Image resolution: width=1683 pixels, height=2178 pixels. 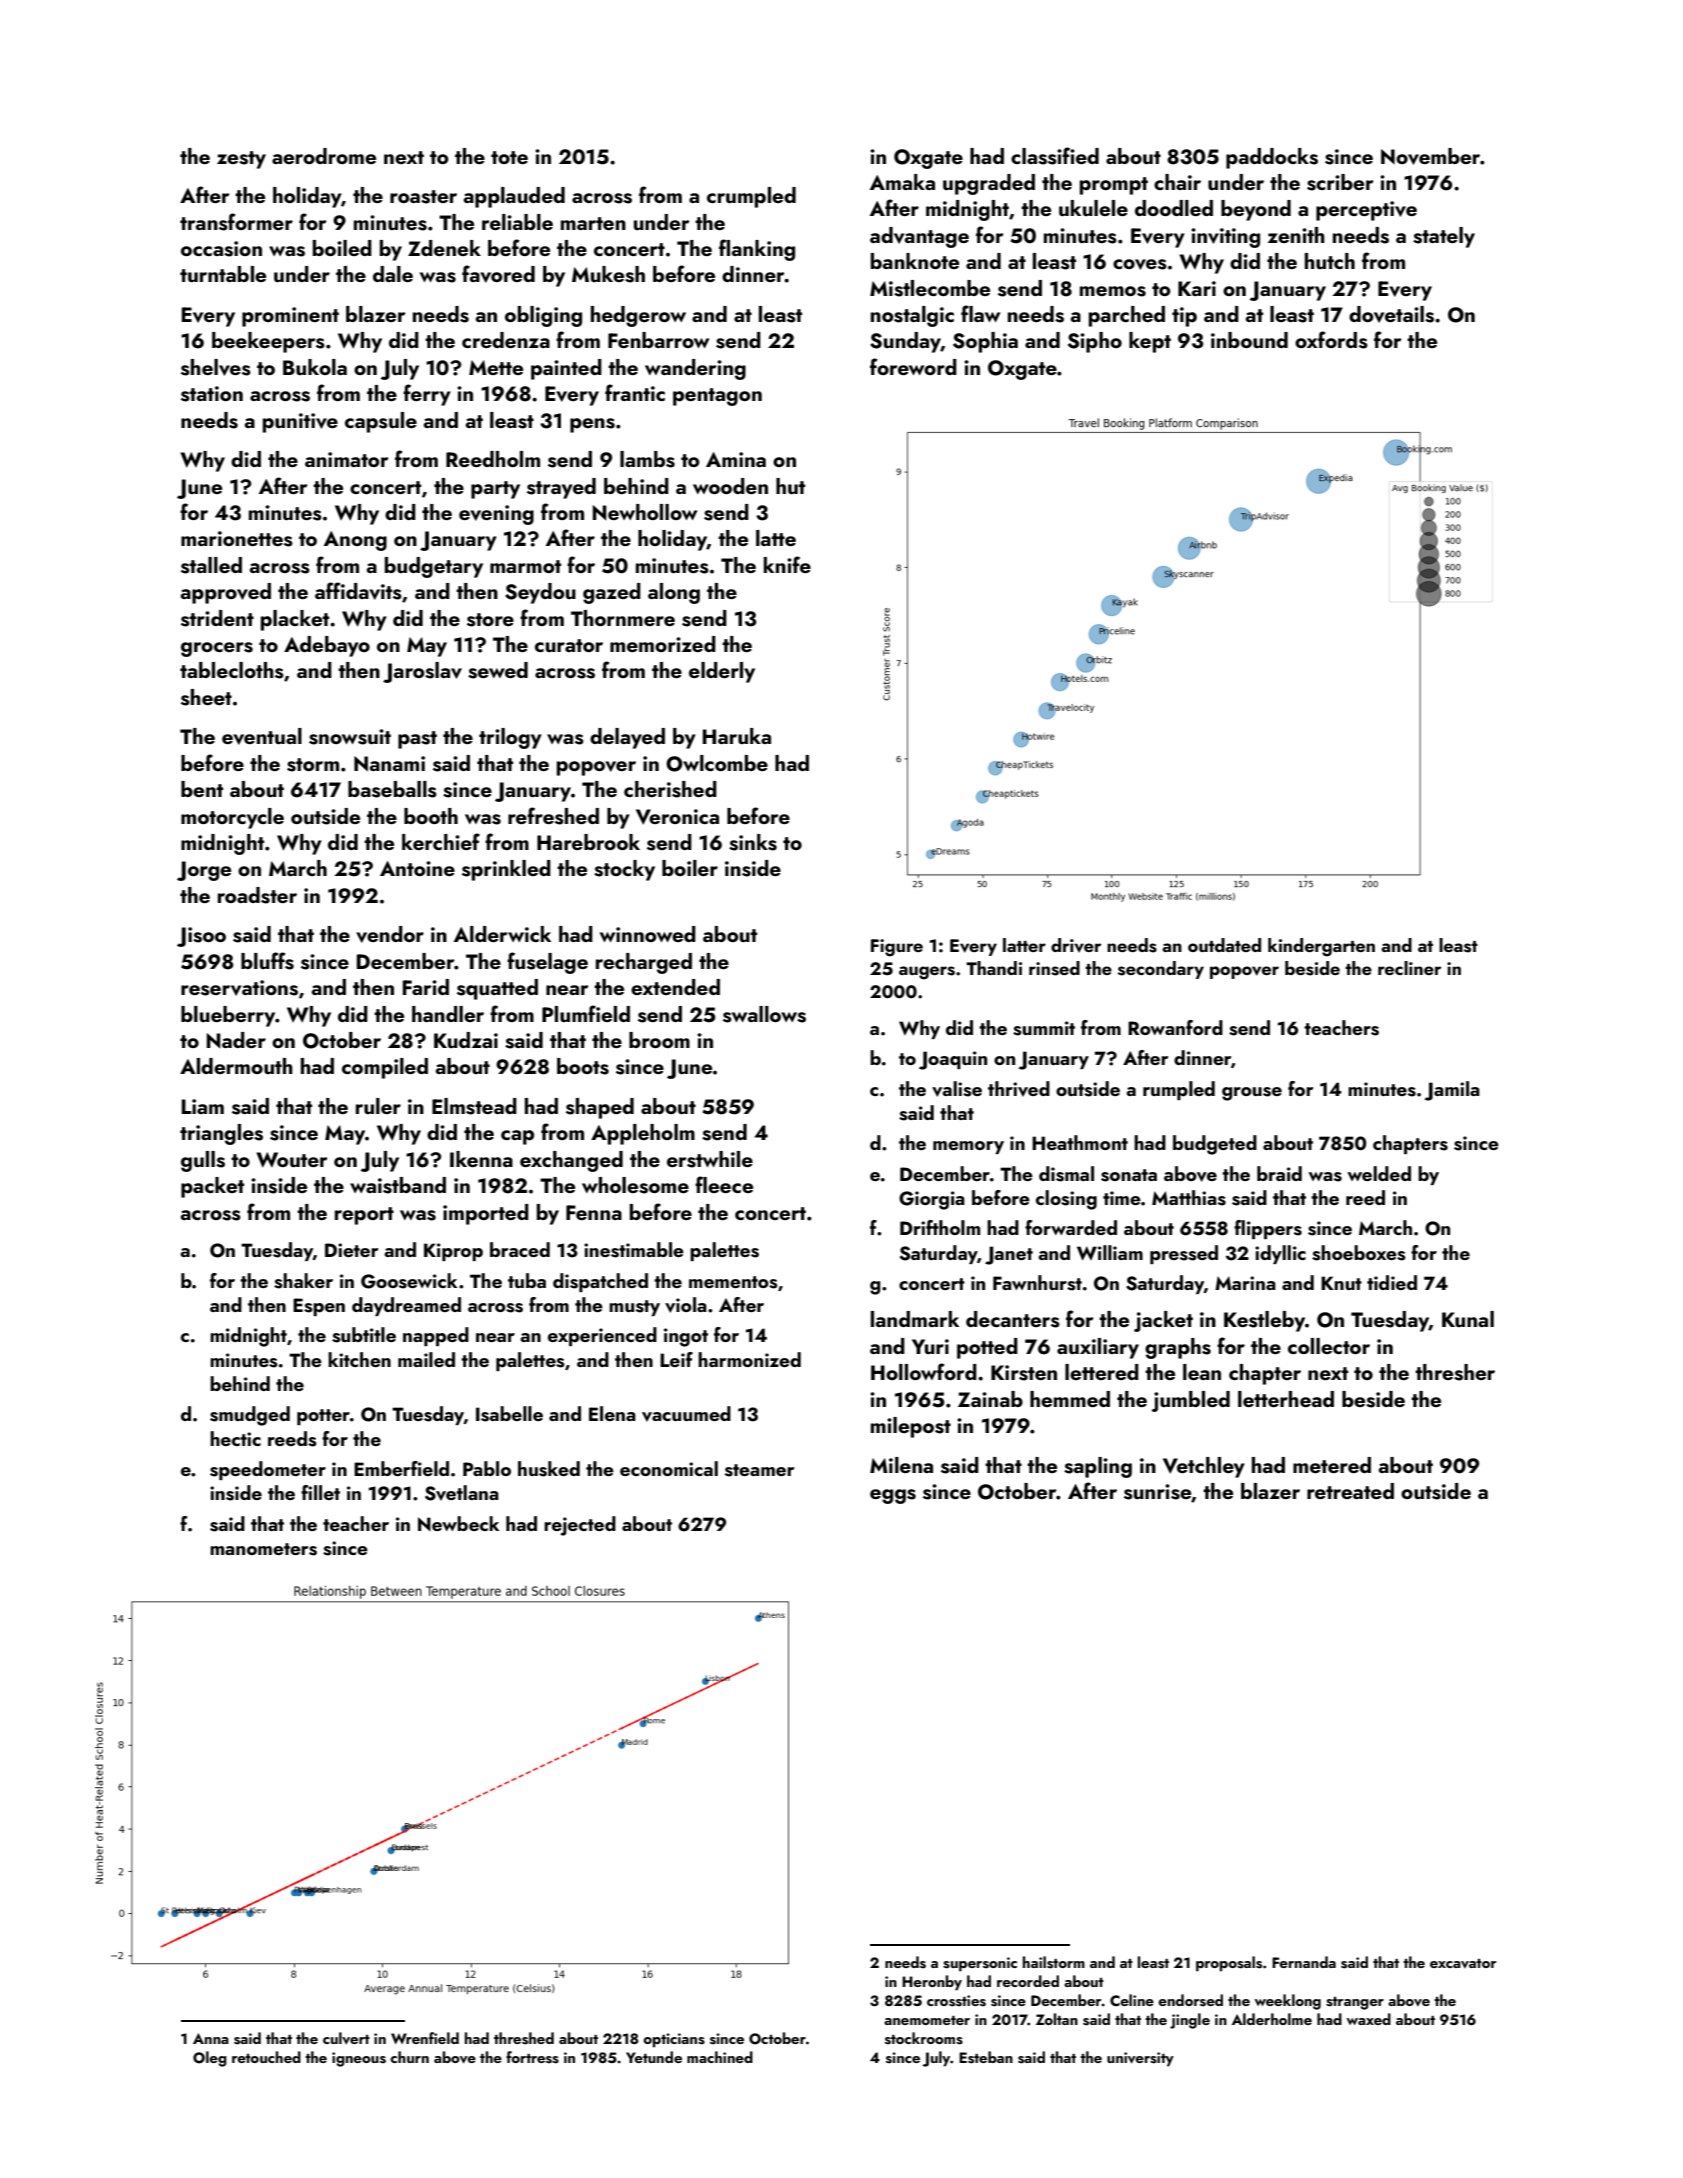 What do you see at coordinates (643, 1134) in the image?
I see `Appleholm` at bounding box center [643, 1134].
